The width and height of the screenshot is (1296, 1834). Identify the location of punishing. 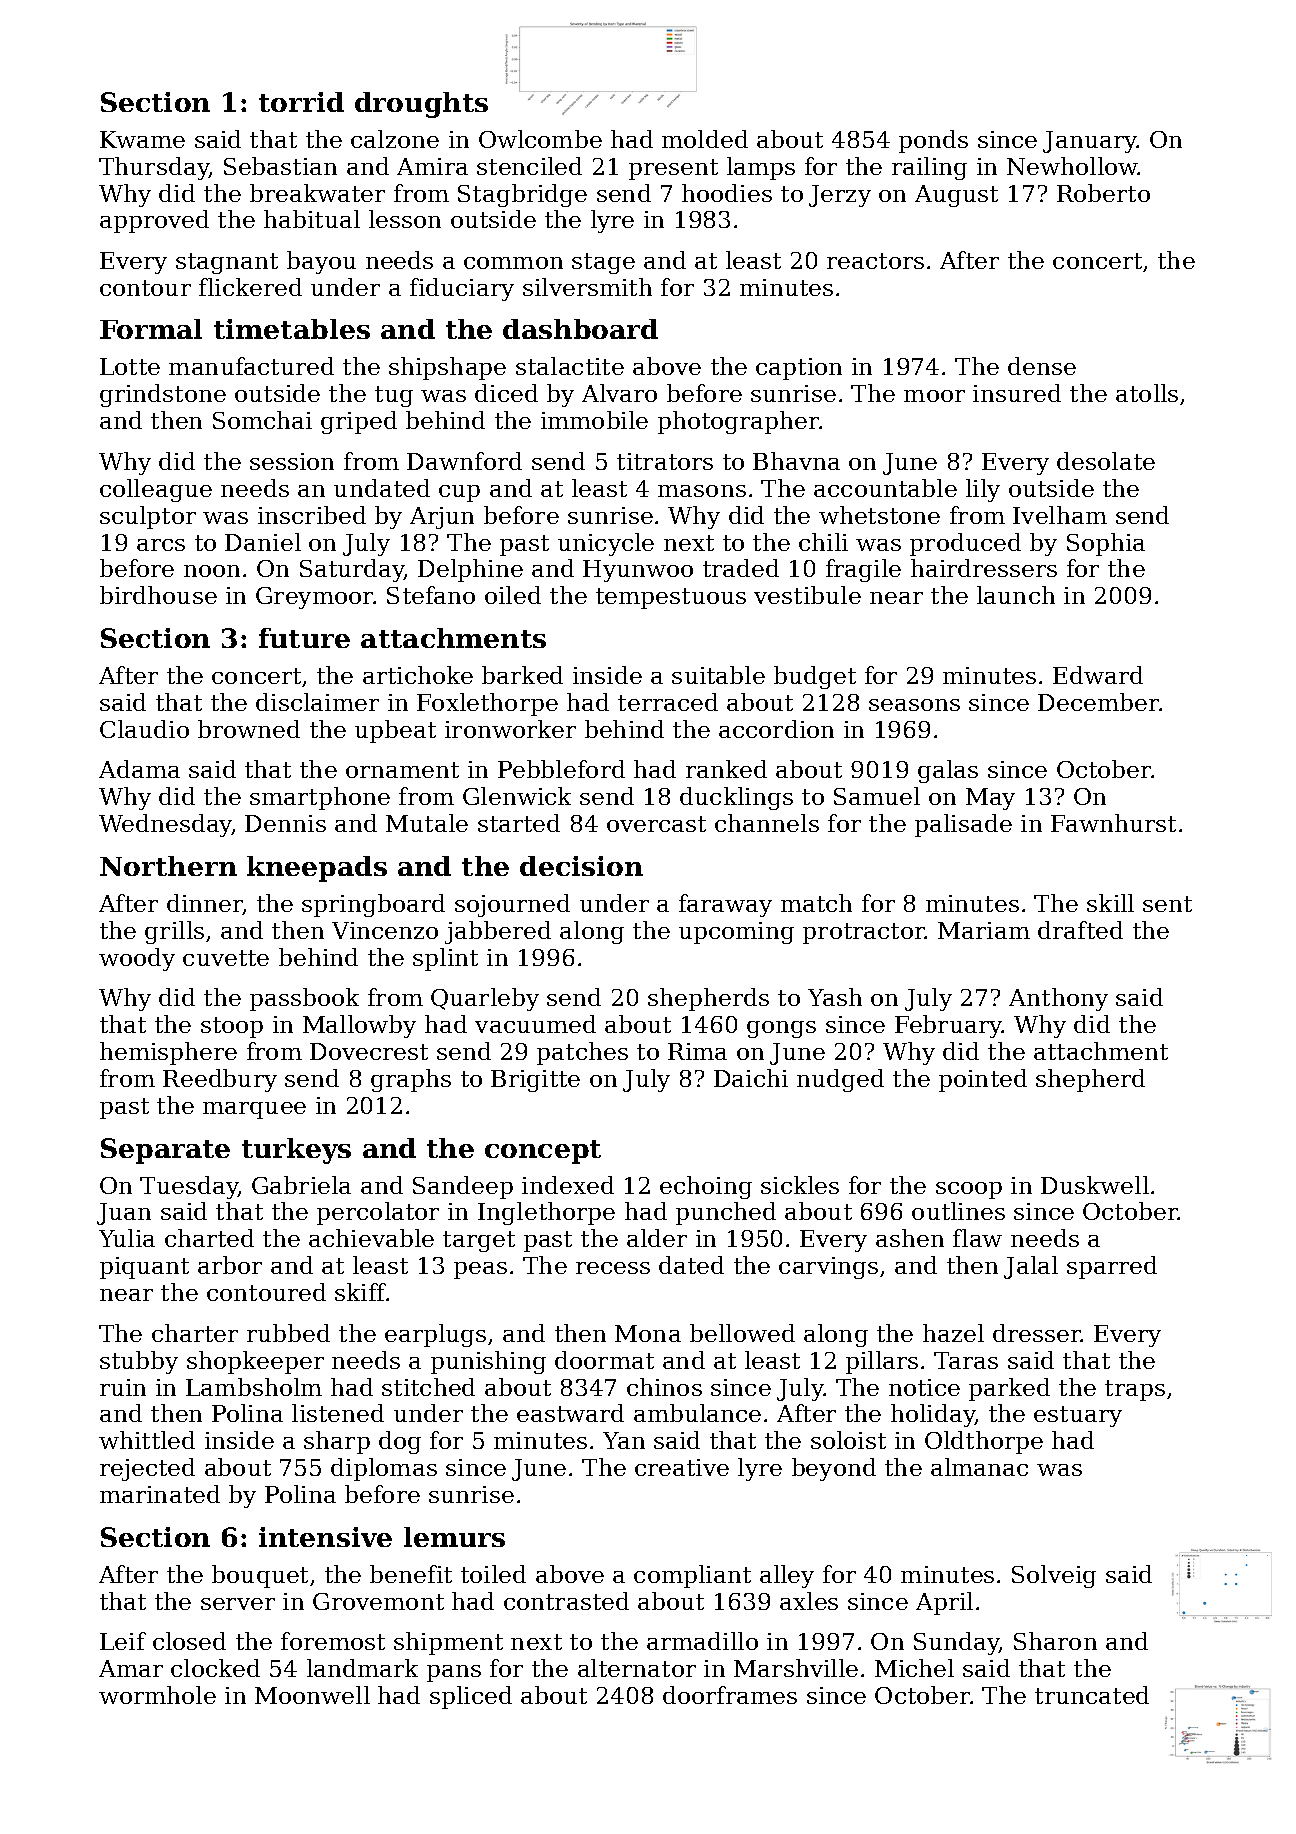
(488, 1362).
